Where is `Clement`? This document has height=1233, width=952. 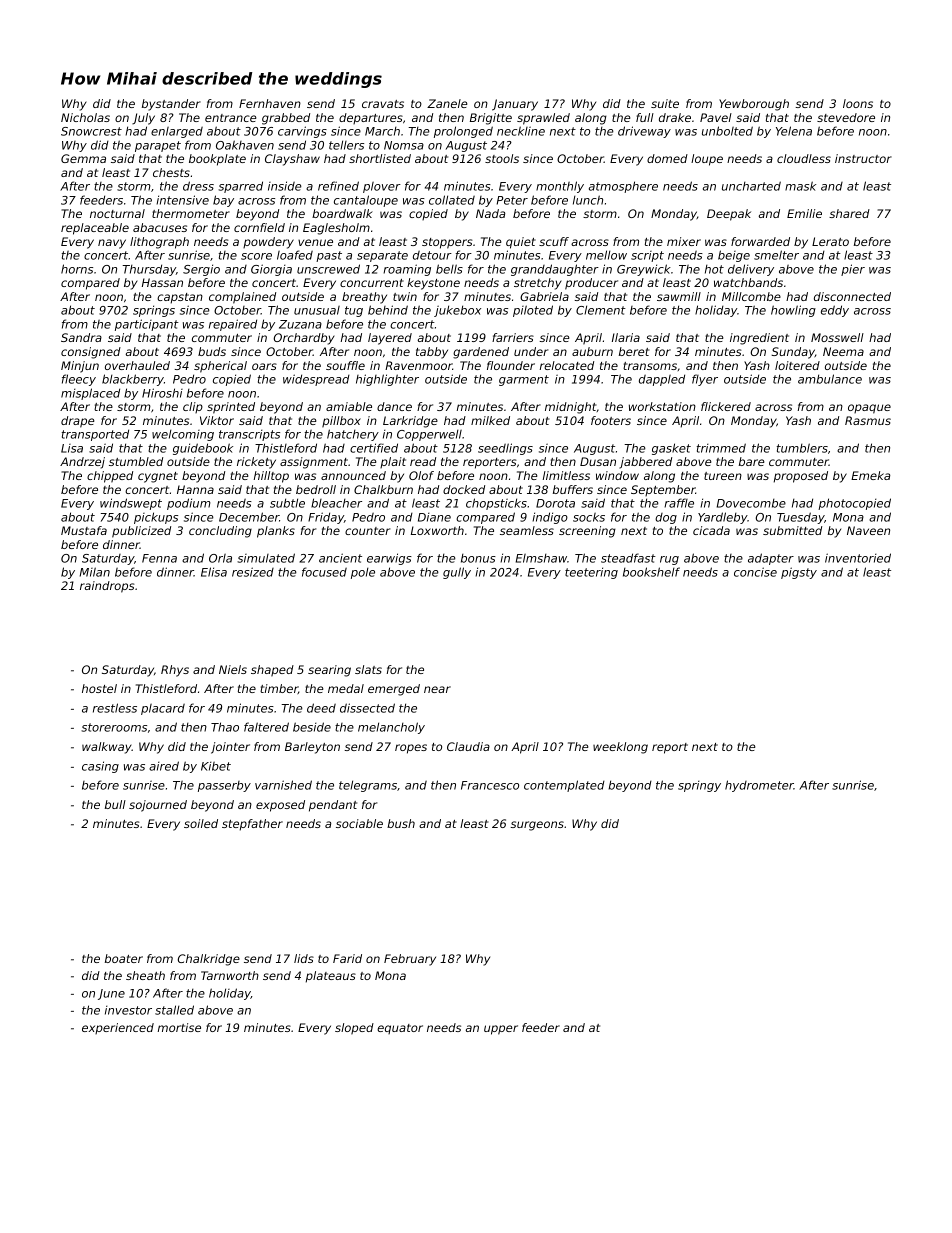 Clement is located at coordinates (601, 310).
